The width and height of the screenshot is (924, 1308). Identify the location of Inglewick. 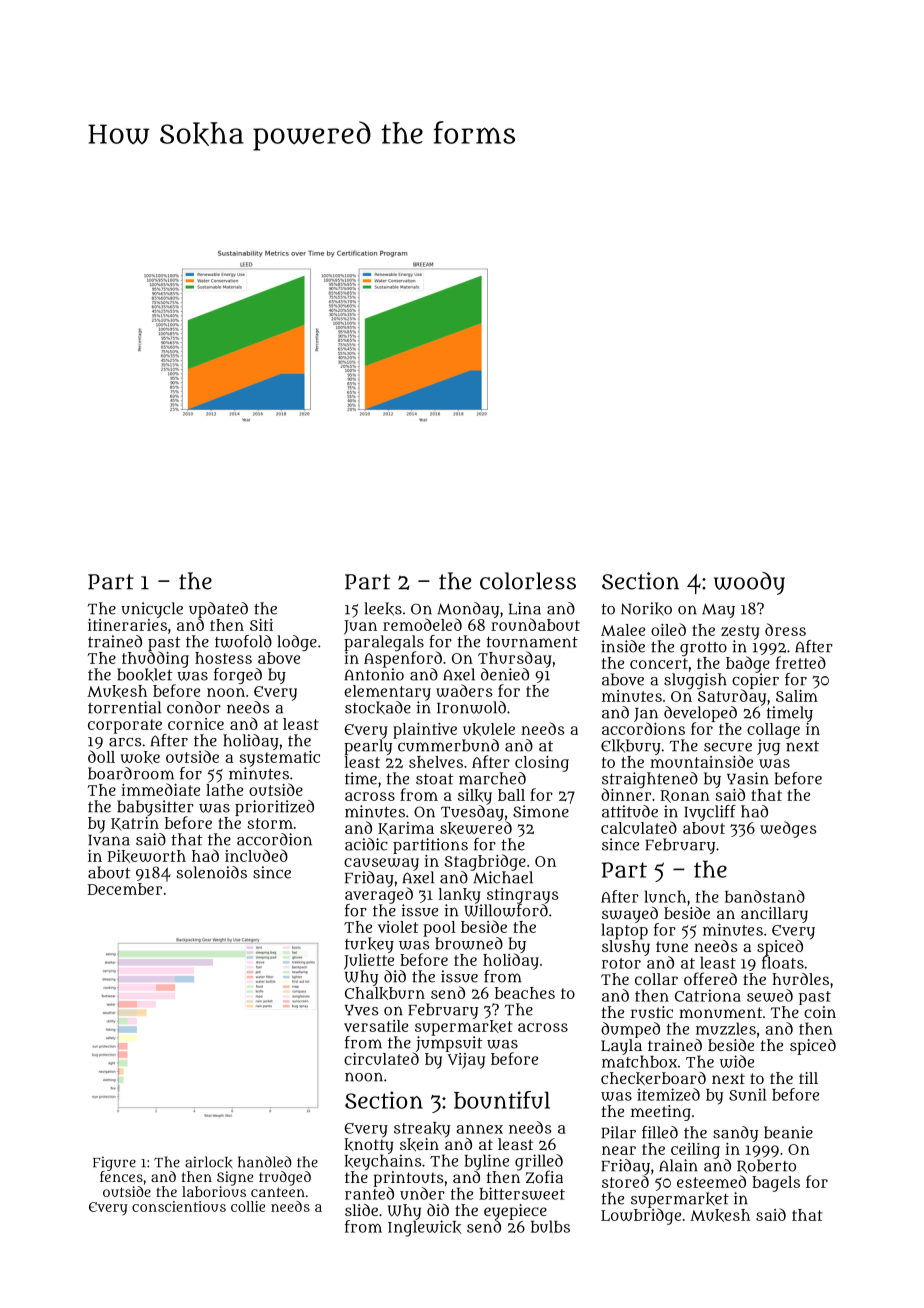
(425, 1228).
